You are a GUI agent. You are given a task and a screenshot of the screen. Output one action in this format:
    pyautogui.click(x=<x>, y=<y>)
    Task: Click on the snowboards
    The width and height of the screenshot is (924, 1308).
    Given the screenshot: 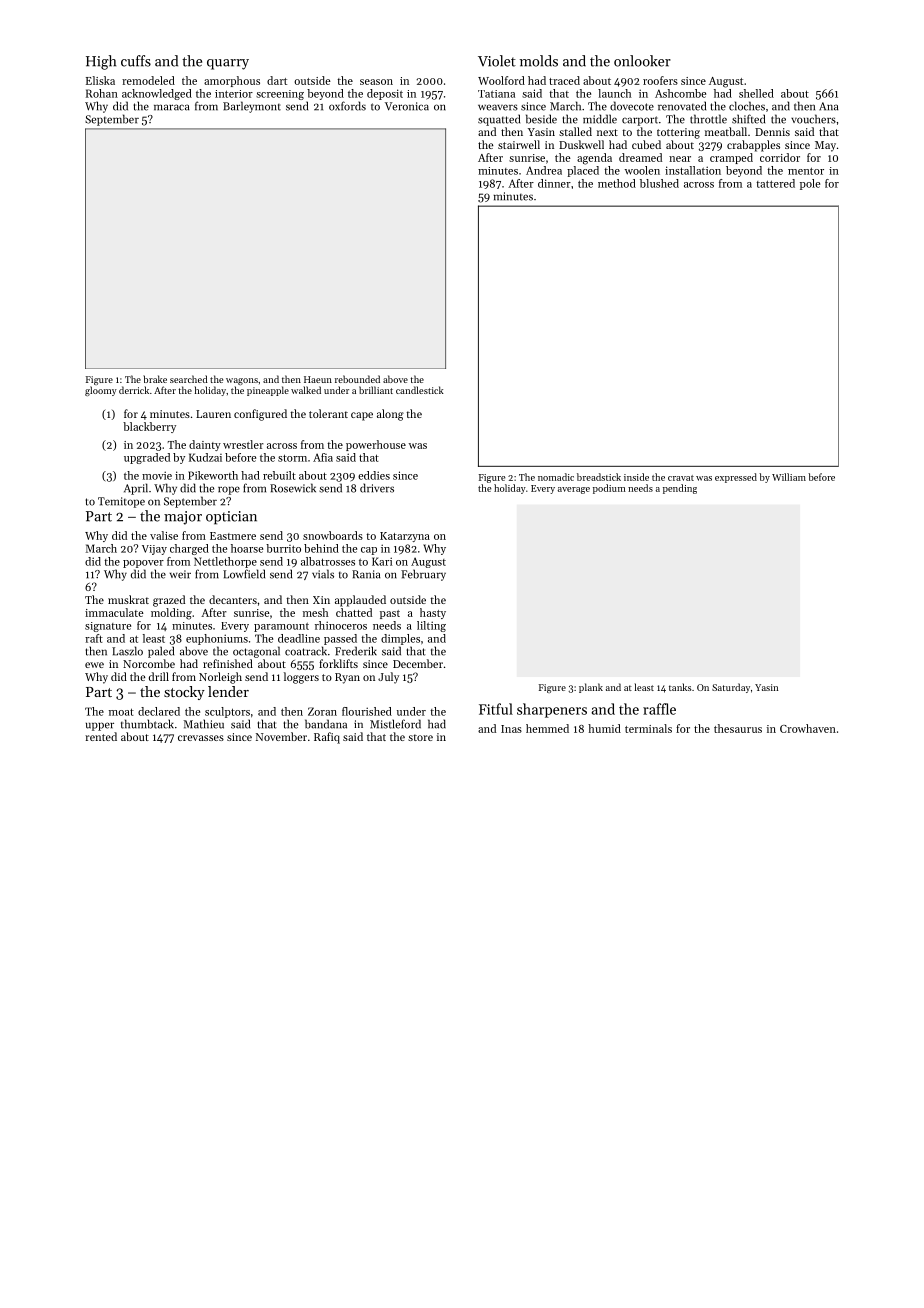 What is the action you would take?
    pyautogui.click(x=333, y=535)
